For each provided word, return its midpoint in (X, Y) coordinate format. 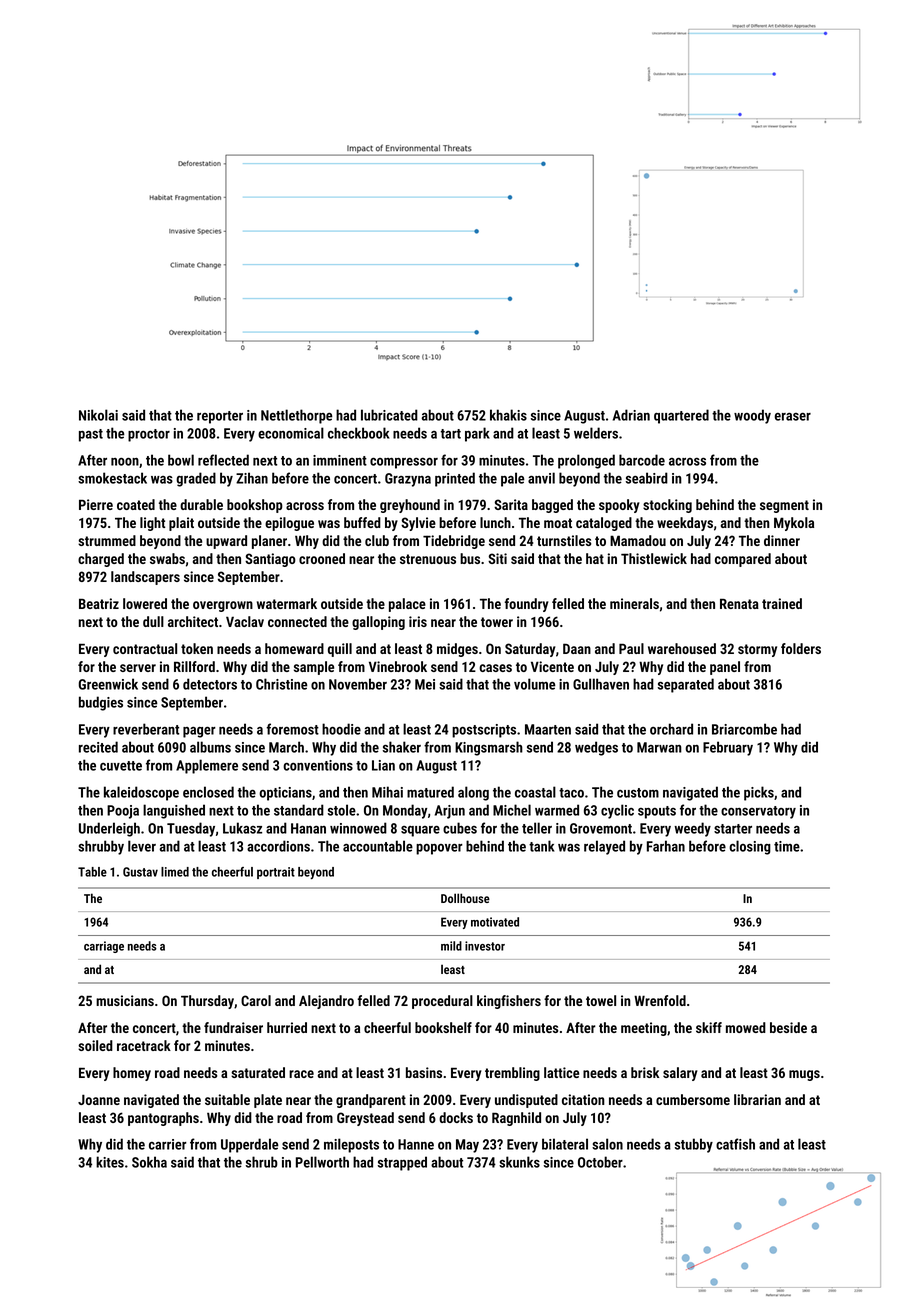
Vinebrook (398, 666)
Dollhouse (465, 898)
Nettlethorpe (297, 416)
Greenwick (108, 684)
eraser (793, 417)
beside (788, 1027)
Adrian (631, 415)
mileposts (351, 1145)
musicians (125, 1000)
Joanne (99, 1099)
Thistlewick (654, 558)
